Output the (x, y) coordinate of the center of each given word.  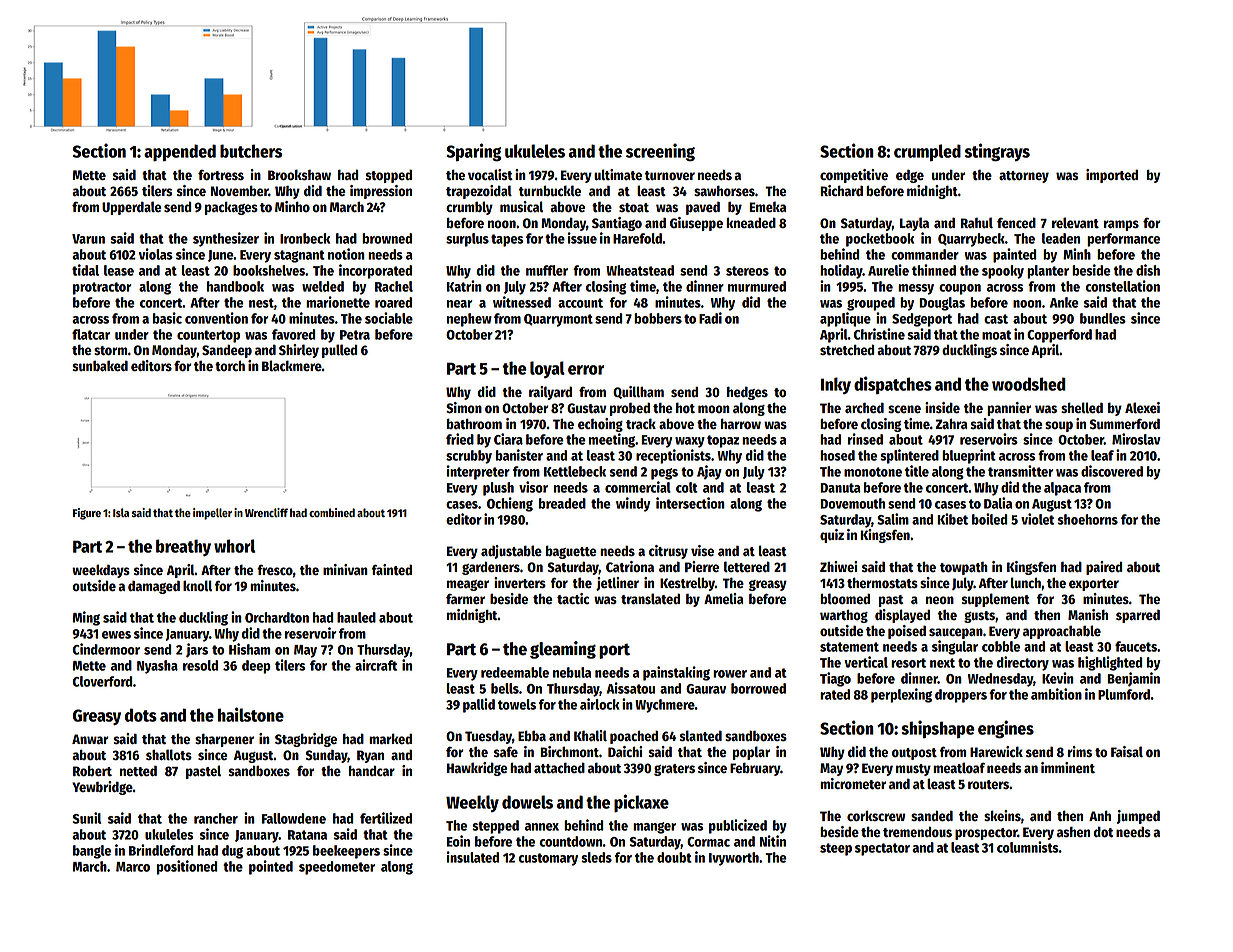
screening (660, 152)
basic (167, 318)
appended (180, 152)
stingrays (997, 152)
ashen (1073, 831)
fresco (275, 570)
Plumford (1124, 694)
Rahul (977, 222)
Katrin (464, 286)
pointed (271, 867)
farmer (465, 599)
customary (548, 859)
